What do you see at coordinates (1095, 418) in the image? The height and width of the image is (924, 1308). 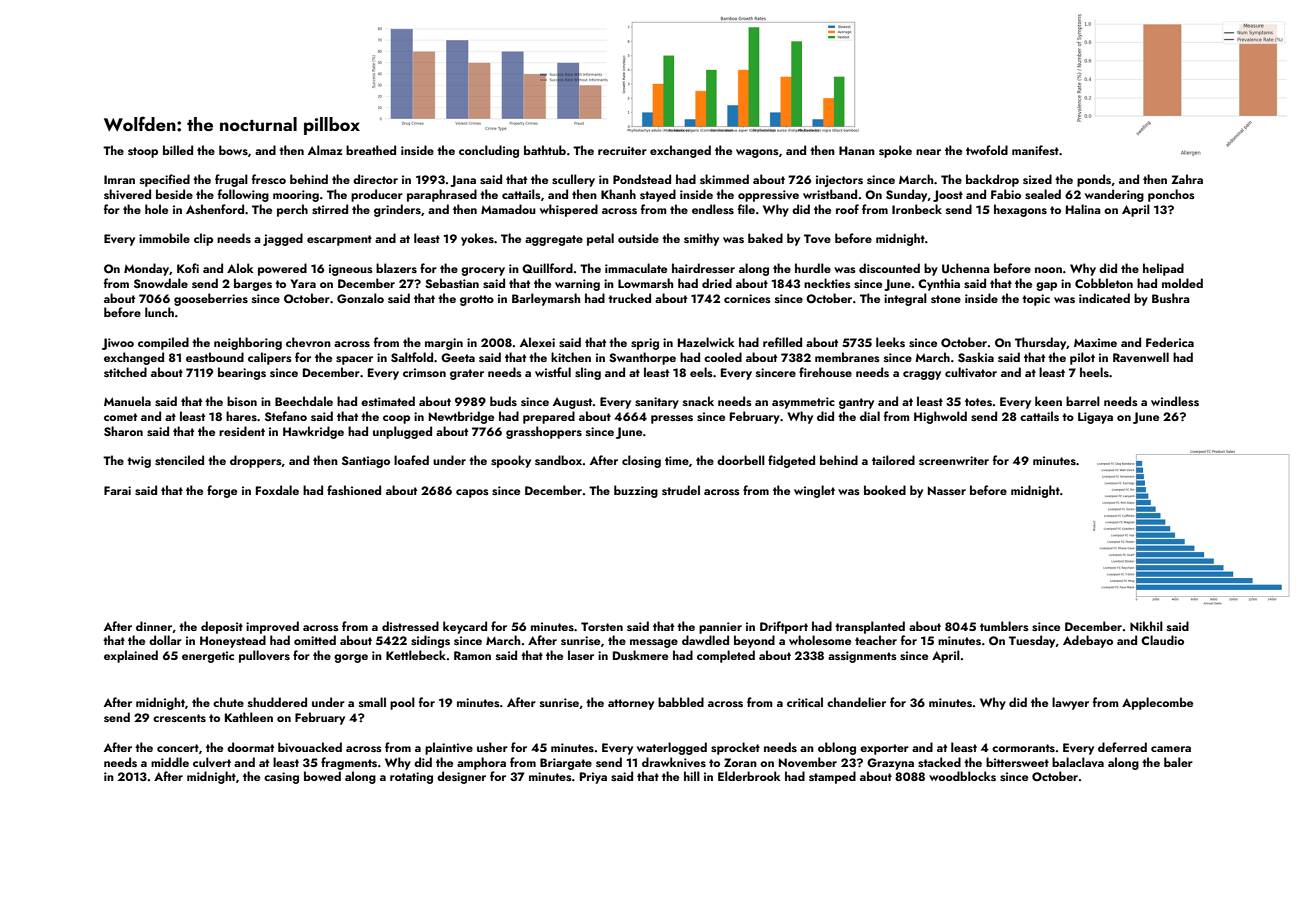 I see `Ligaya` at bounding box center [1095, 418].
